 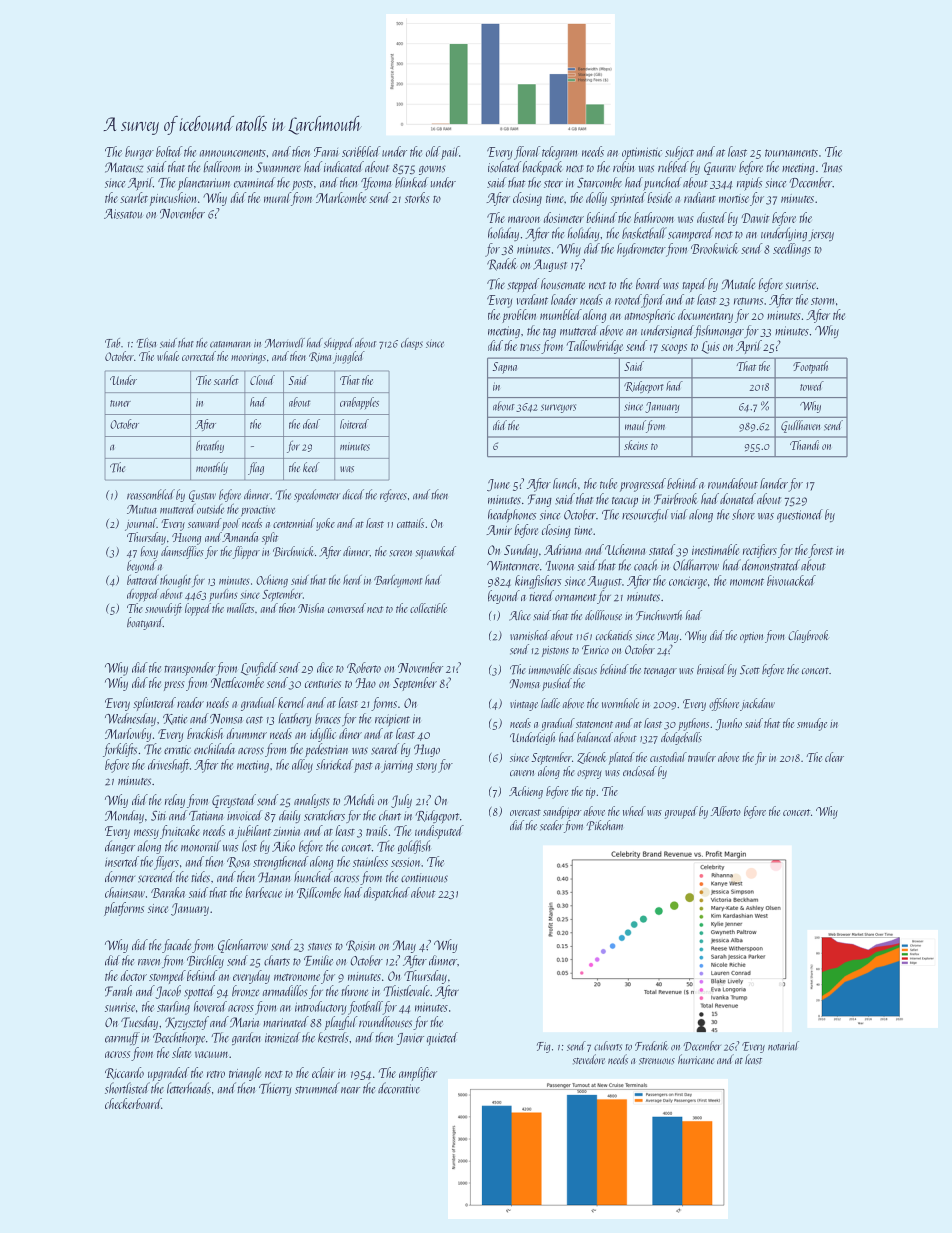 What do you see at coordinates (642, 153) in the screenshot?
I see `optimistic` at bounding box center [642, 153].
